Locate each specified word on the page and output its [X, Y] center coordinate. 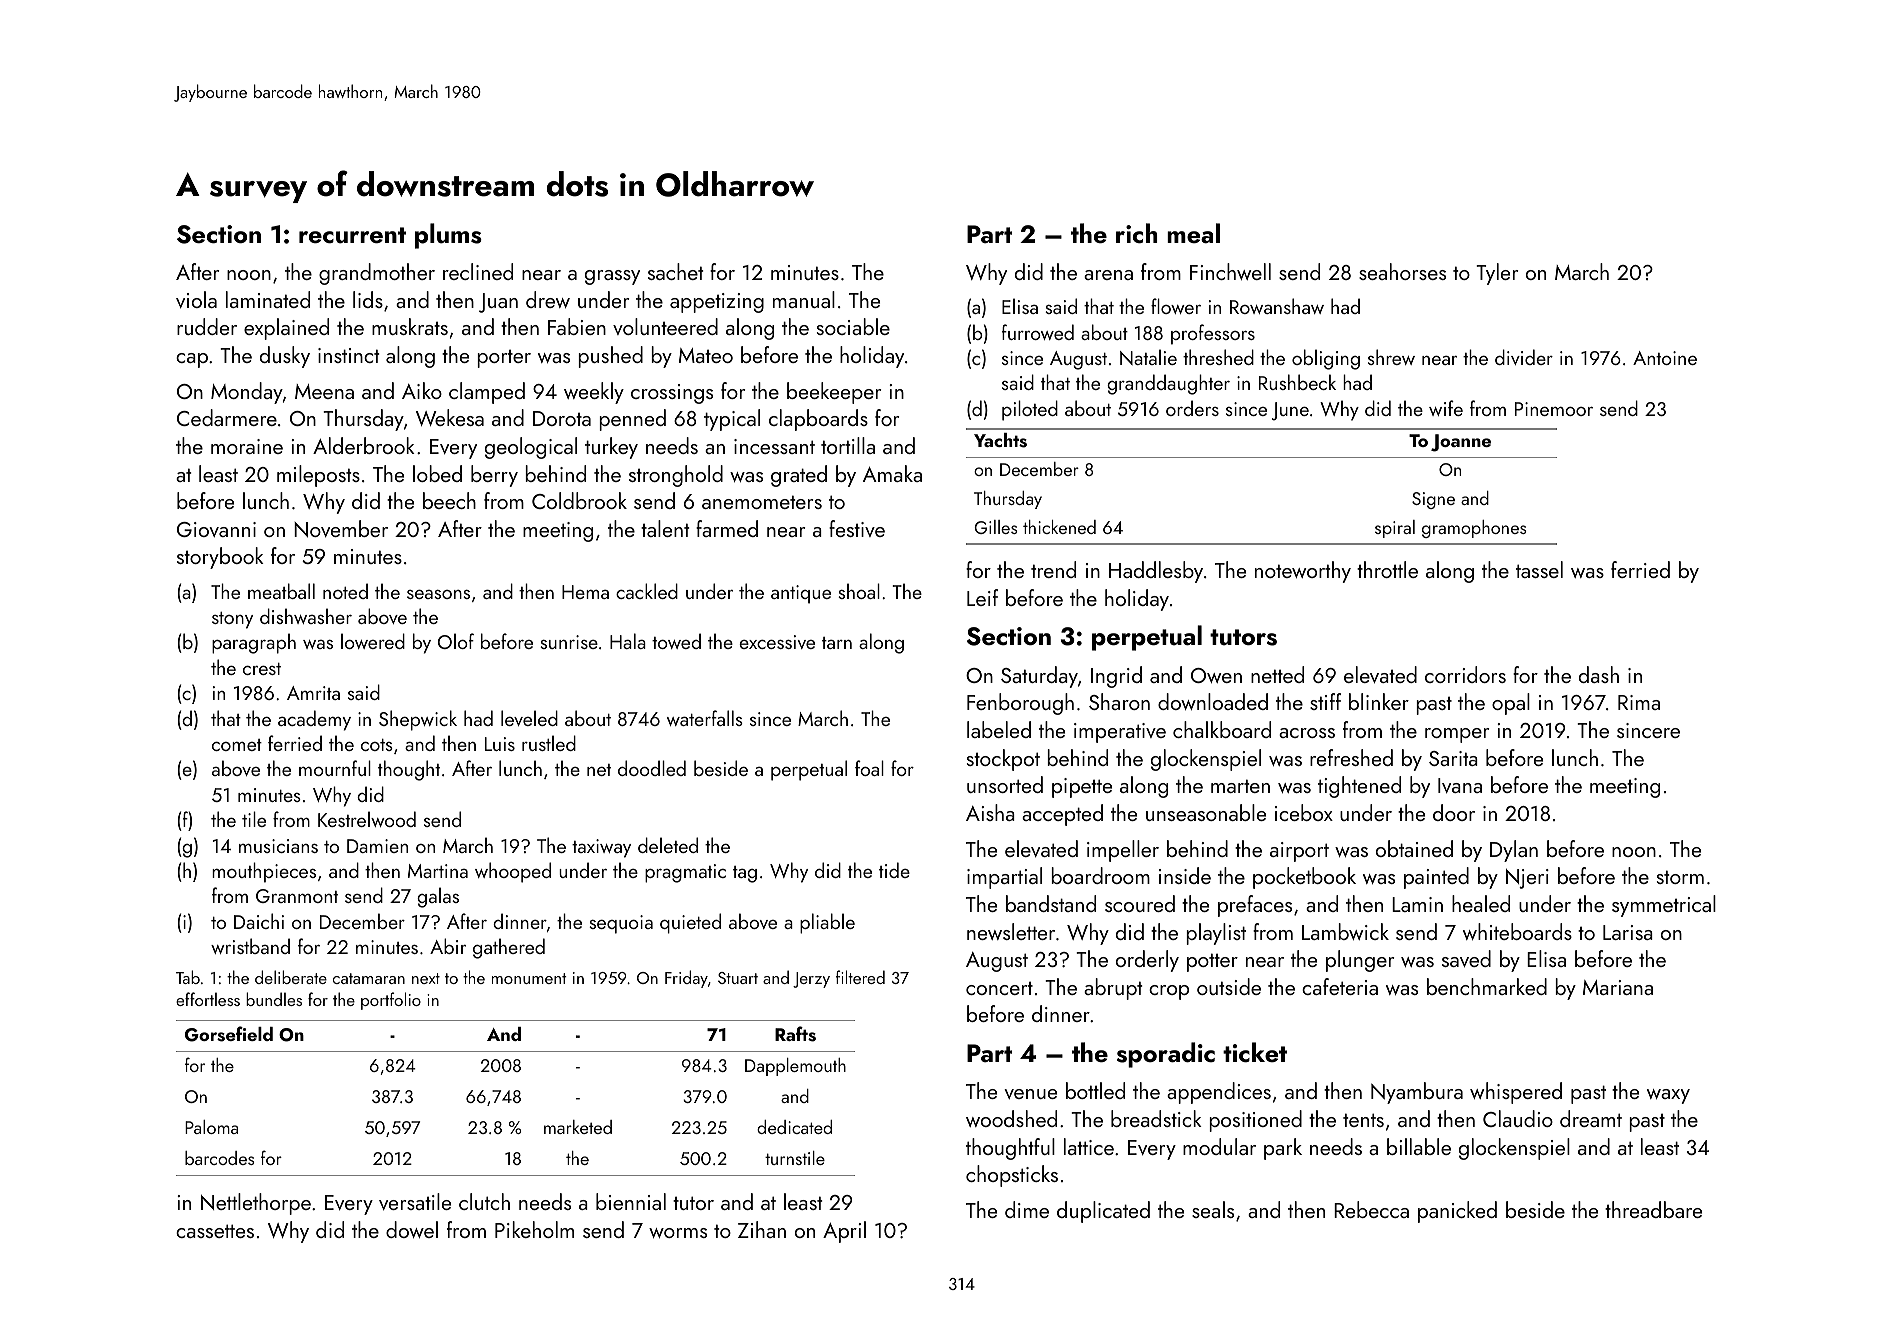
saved [1466, 958]
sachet [675, 271]
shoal [859, 591]
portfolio [391, 1001]
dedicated [794, 1127]
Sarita [1453, 758]
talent [665, 528]
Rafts [795, 1034]
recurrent [352, 235]
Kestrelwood [367, 819]
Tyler [1497, 274]
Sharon [1119, 701]
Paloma [211, 1127]
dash [1599, 674]
